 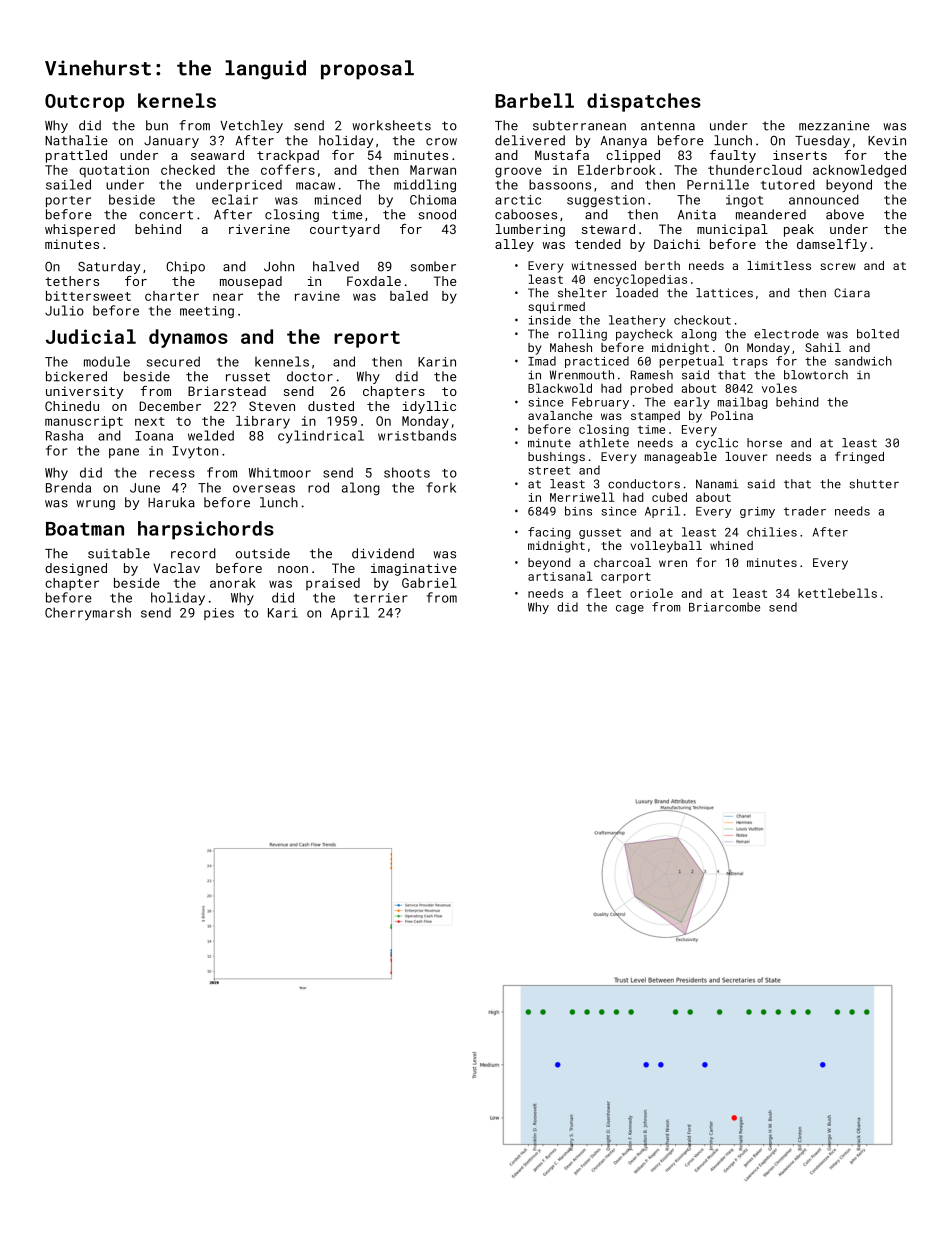 I want to click on announced, so click(x=824, y=199).
